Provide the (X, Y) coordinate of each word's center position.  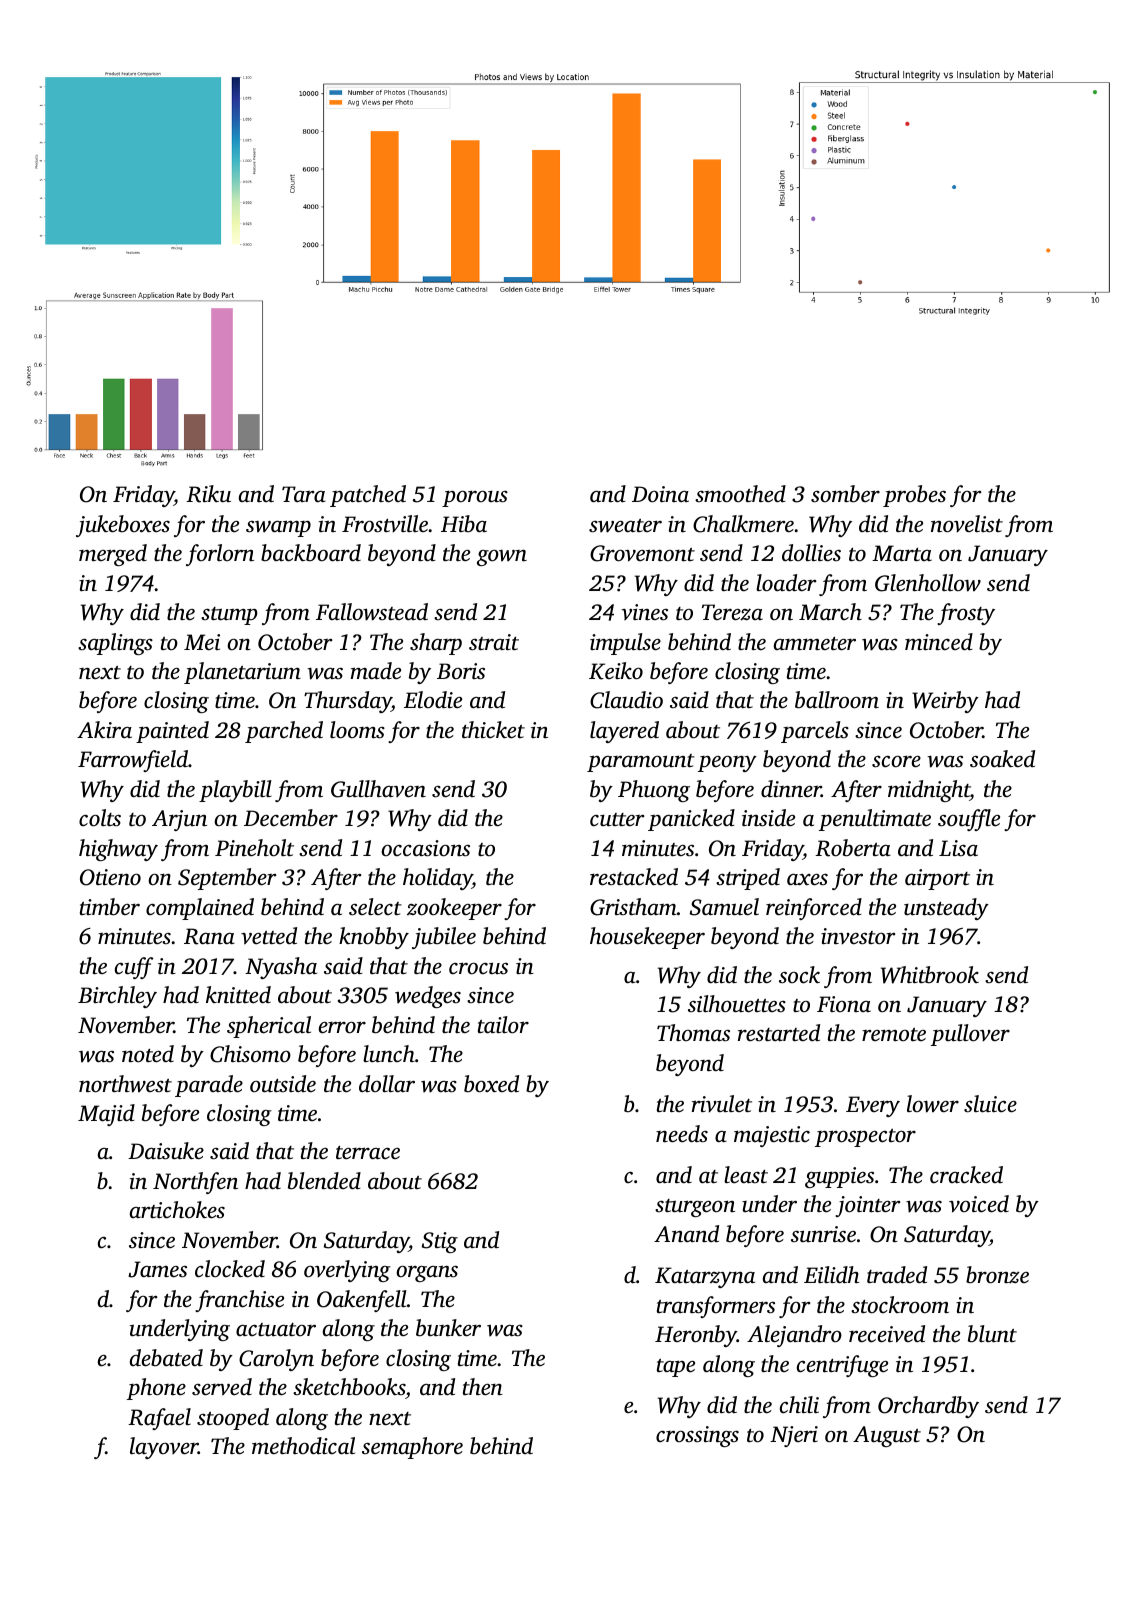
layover (164, 1448)
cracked (966, 1175)
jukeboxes (123, 526)
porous (475, 498)
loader (786, 583)
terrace (368, 1152)
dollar (387, 1083)
